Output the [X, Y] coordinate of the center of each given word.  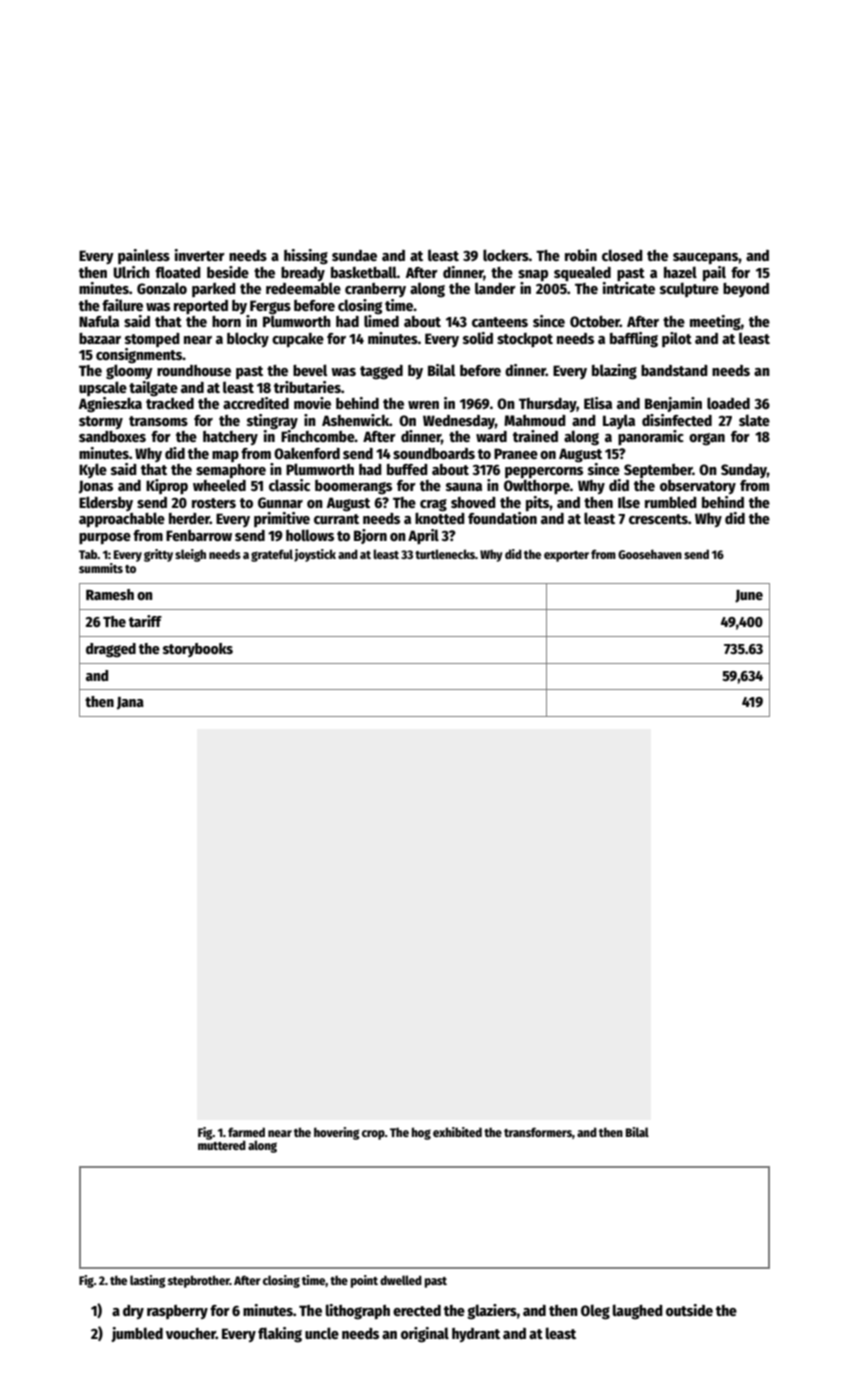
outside [689, 1310]
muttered [222, 1145]
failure [122, 305]
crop [373, 1135]
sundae [354, 255]
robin [581, 255]
